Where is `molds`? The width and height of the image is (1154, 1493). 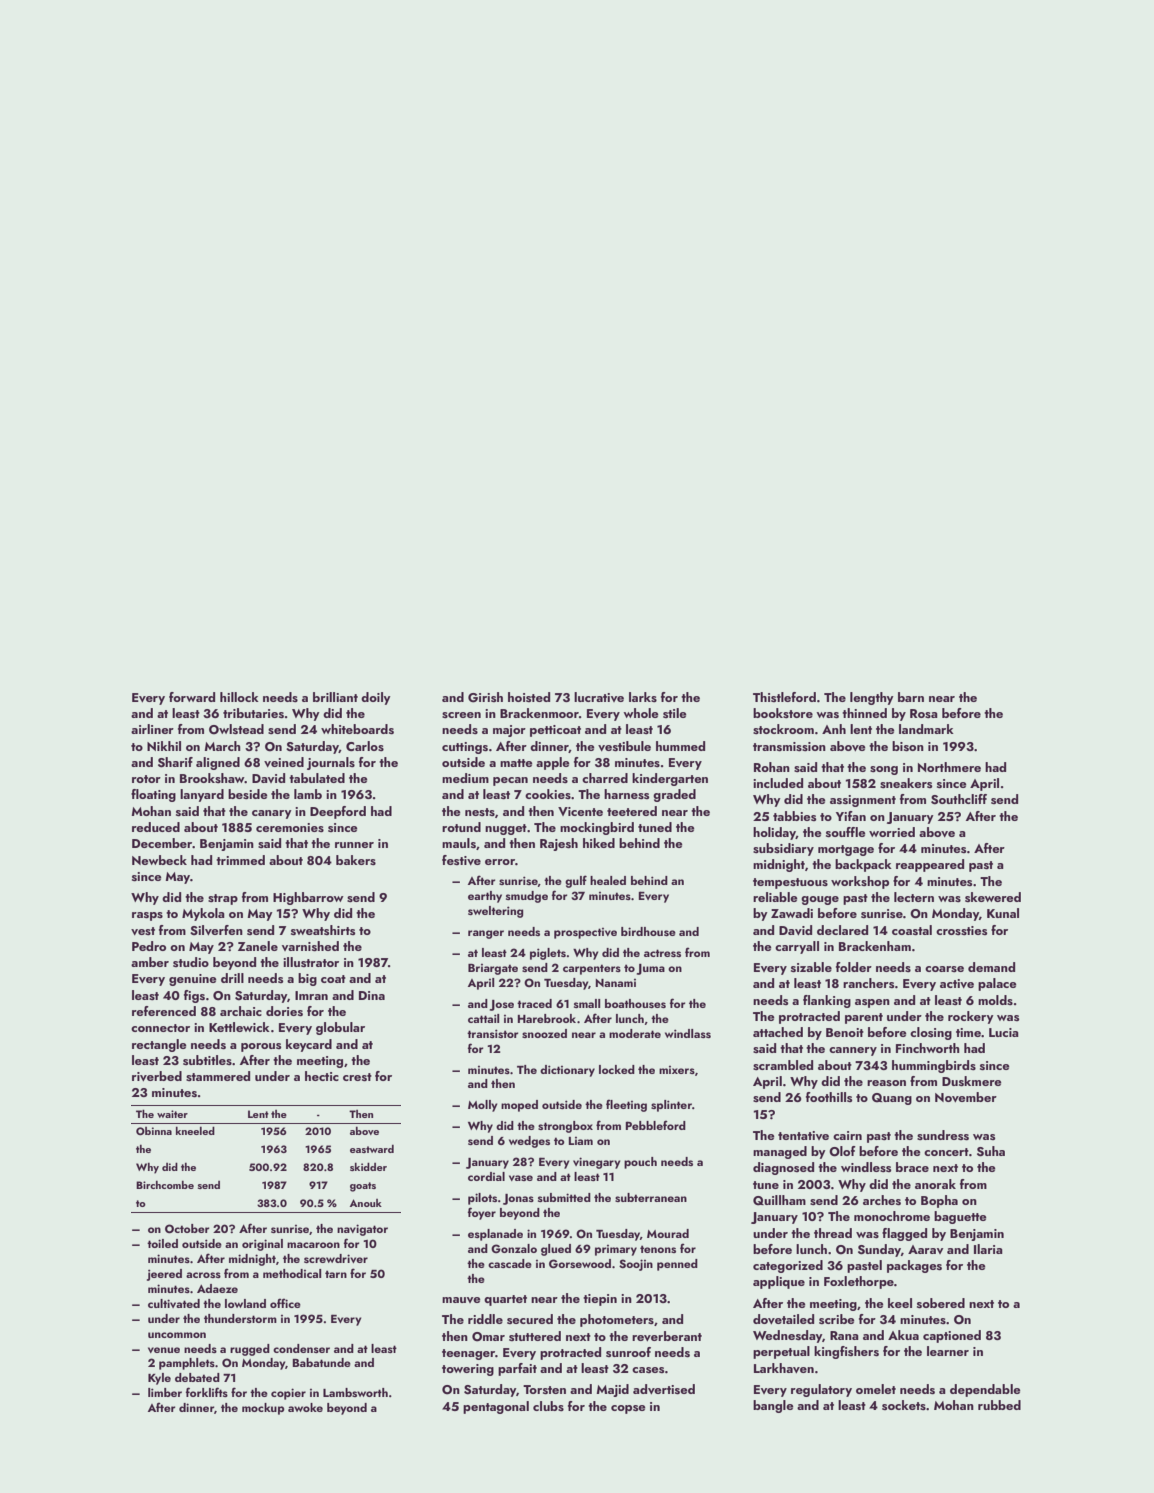 molds is located at coordinates (995, 1000).
